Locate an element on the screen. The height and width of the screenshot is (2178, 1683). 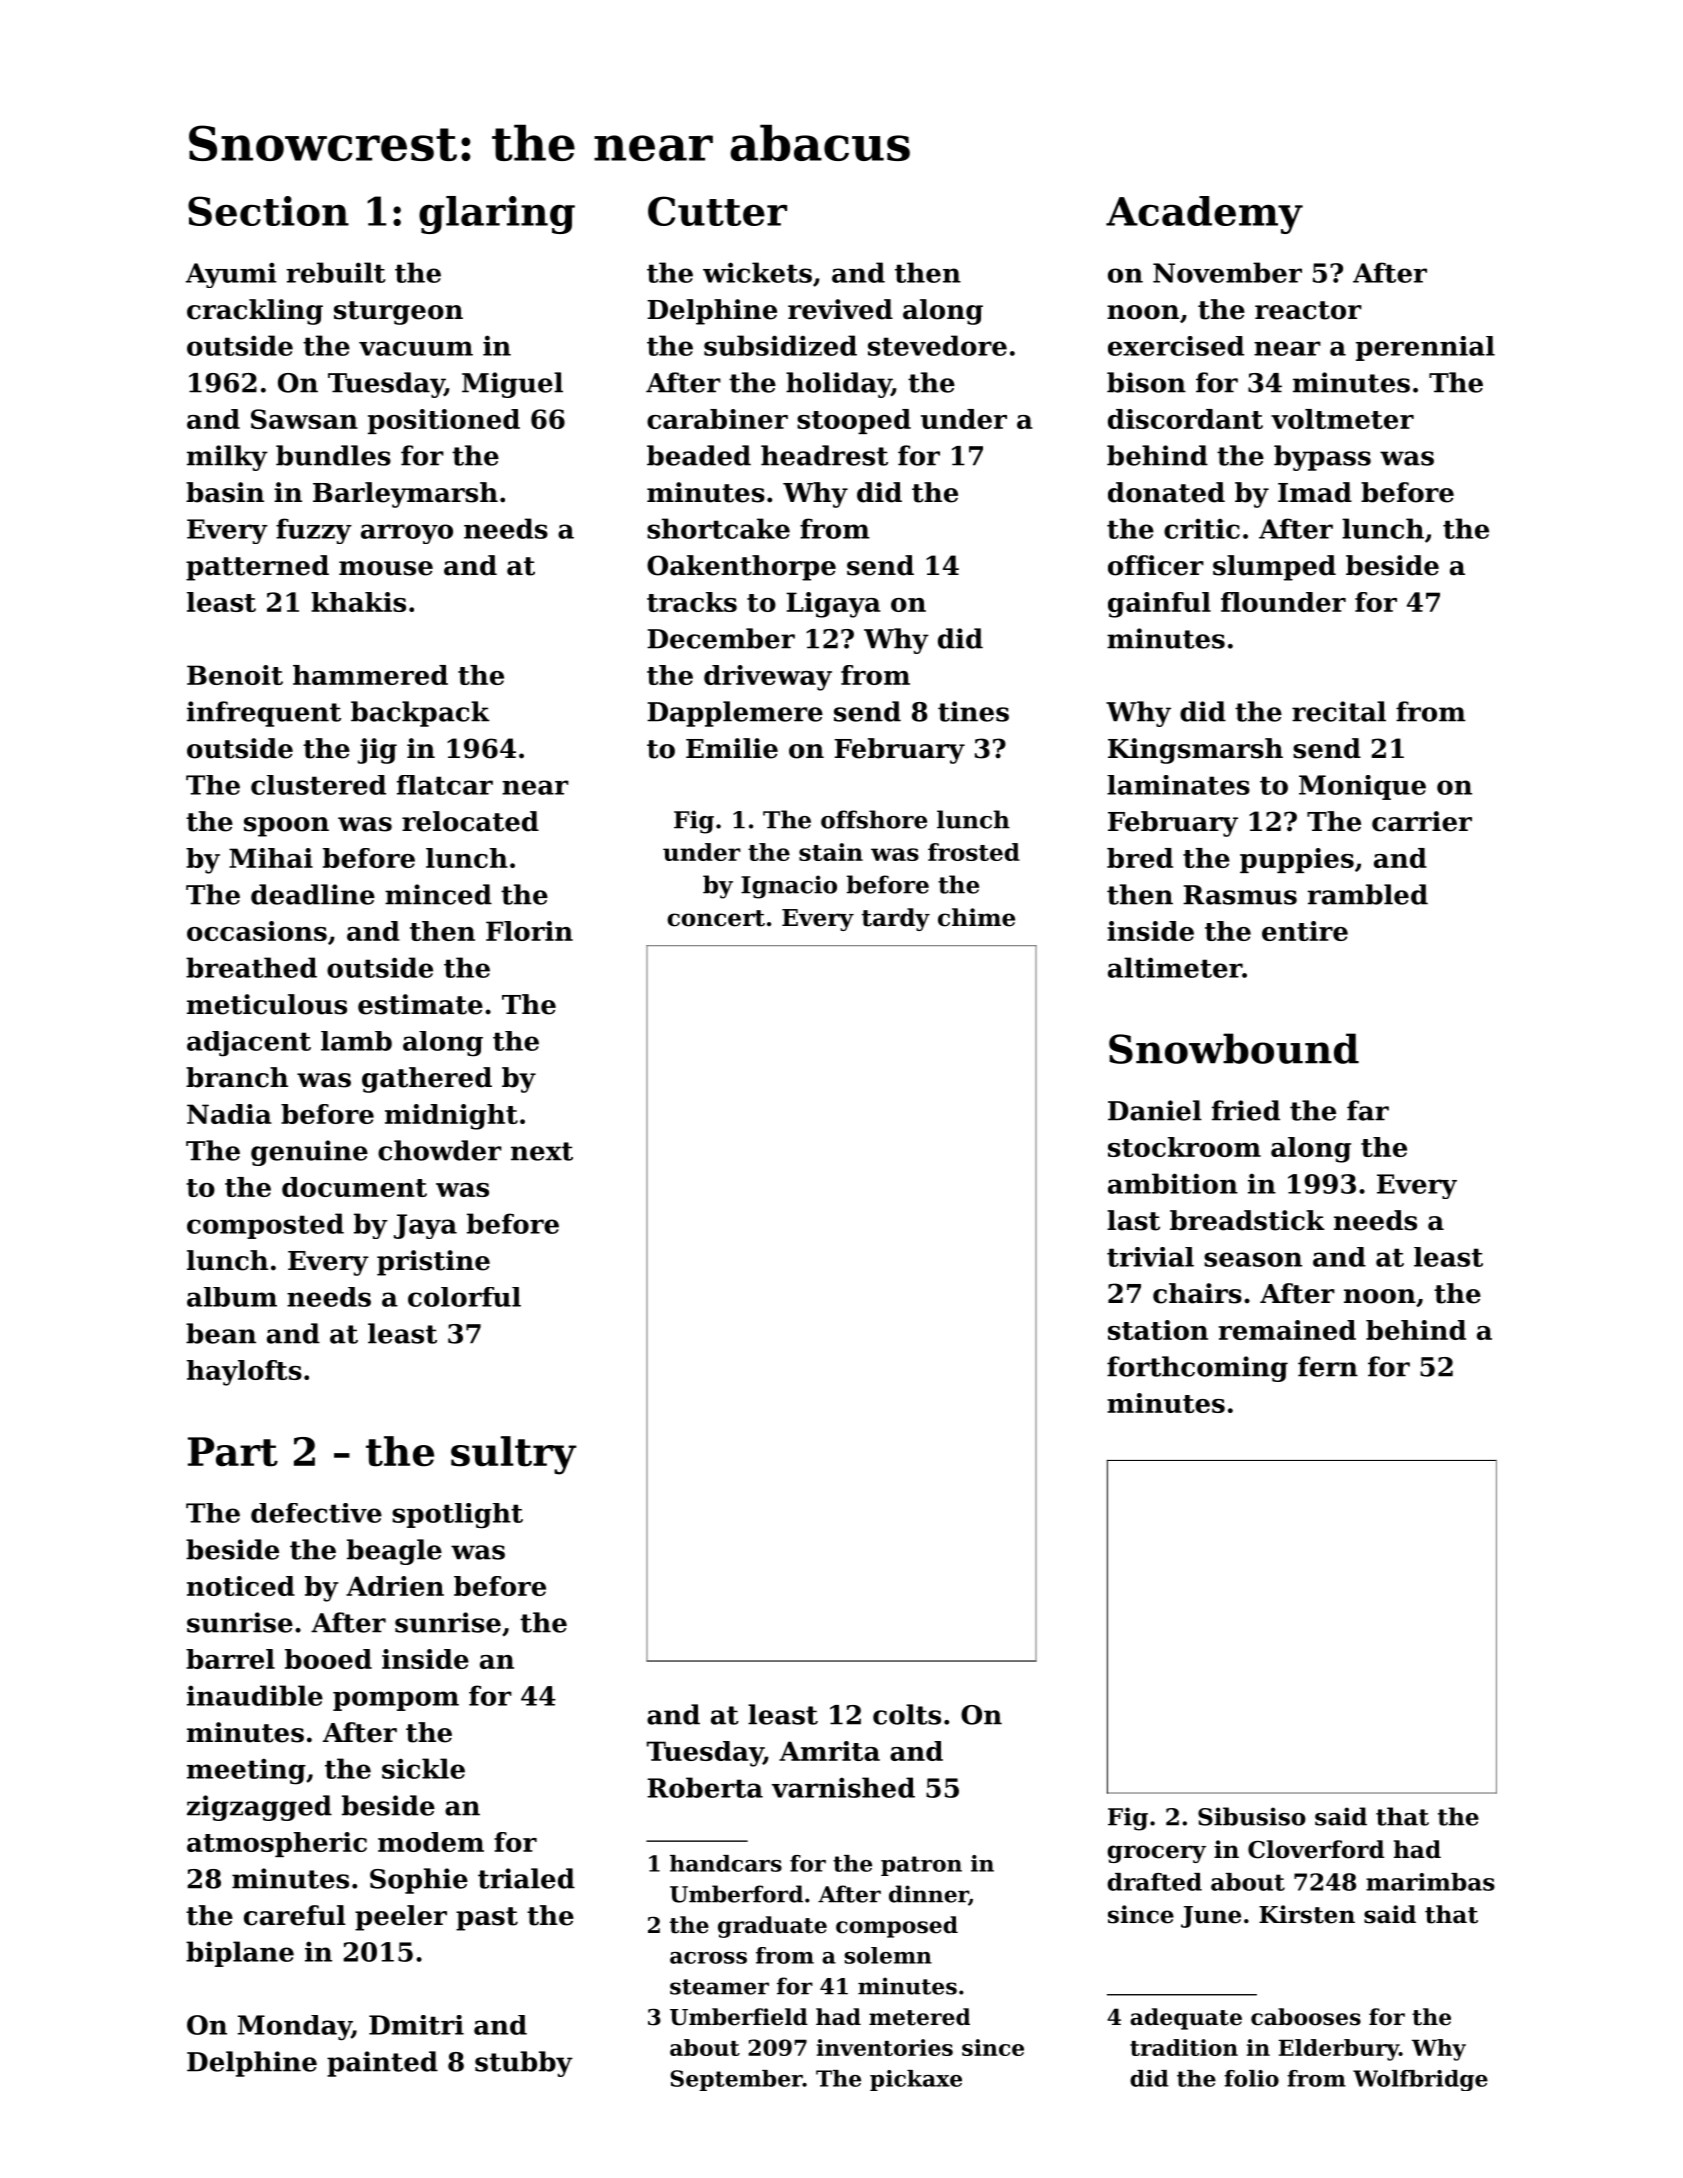
Amrita is located at coordinates (829, 1751).
